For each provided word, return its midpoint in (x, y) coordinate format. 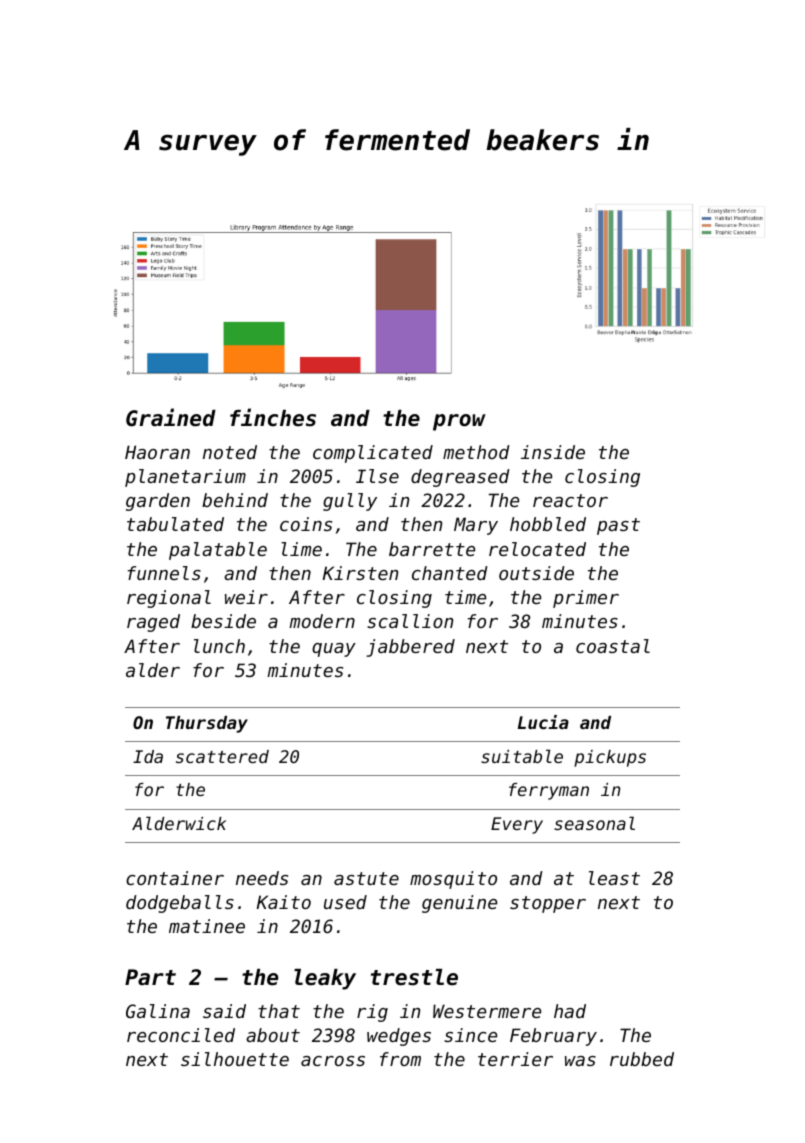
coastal (613, 646)
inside (553, 452)
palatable (218, 551)
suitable (522, 756)
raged (153, 623)
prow (459, 422)
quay (334, 650)
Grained (171, 417)
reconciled (181, 1035)
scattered (222, 756)
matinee (207, 926)
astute (366, 878)
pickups (610, 758)
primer (586, 599)
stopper (548, 904)
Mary (476, 526)
